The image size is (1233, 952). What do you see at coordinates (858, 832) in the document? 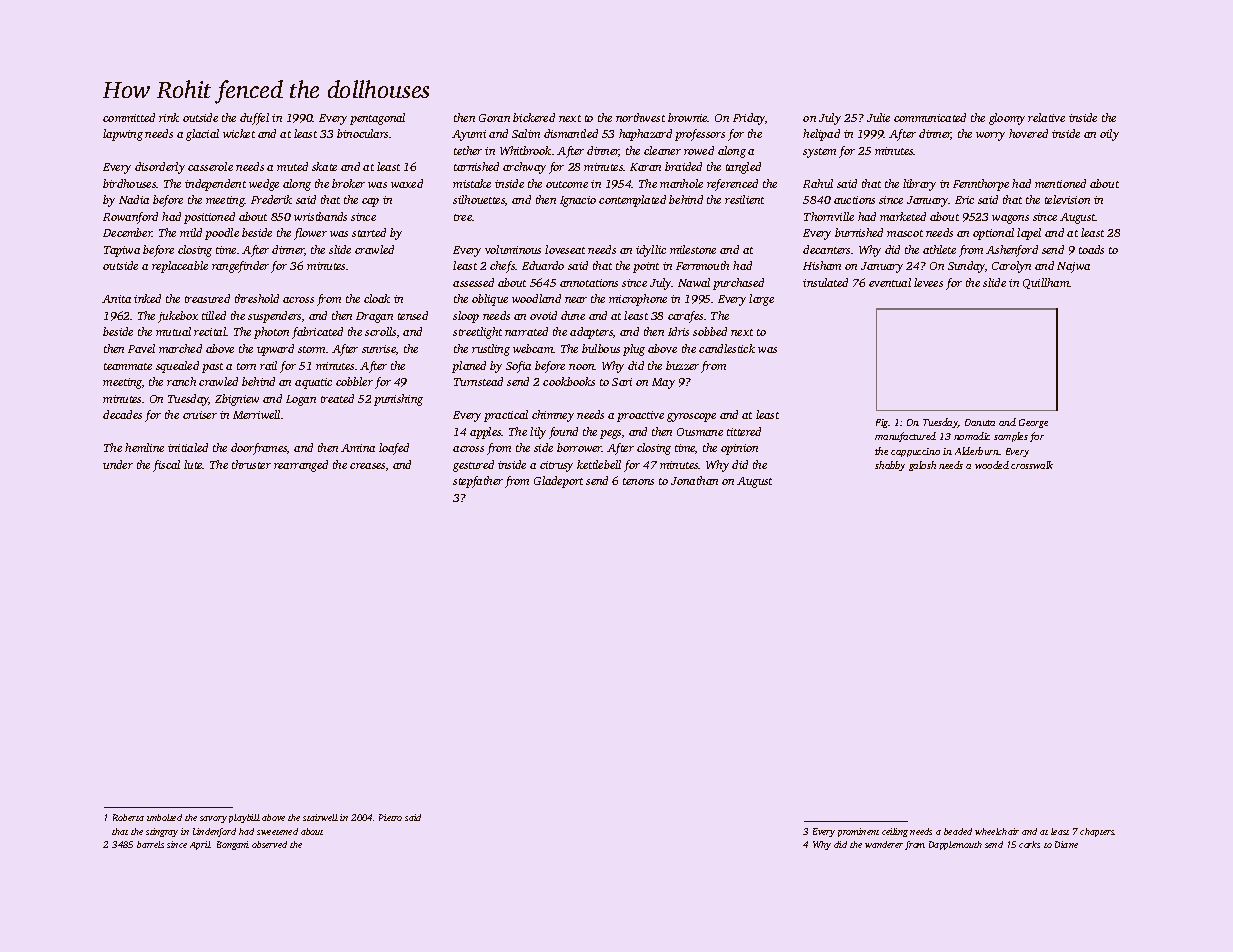
I see `prominent` at bounding box center [858, 832].
